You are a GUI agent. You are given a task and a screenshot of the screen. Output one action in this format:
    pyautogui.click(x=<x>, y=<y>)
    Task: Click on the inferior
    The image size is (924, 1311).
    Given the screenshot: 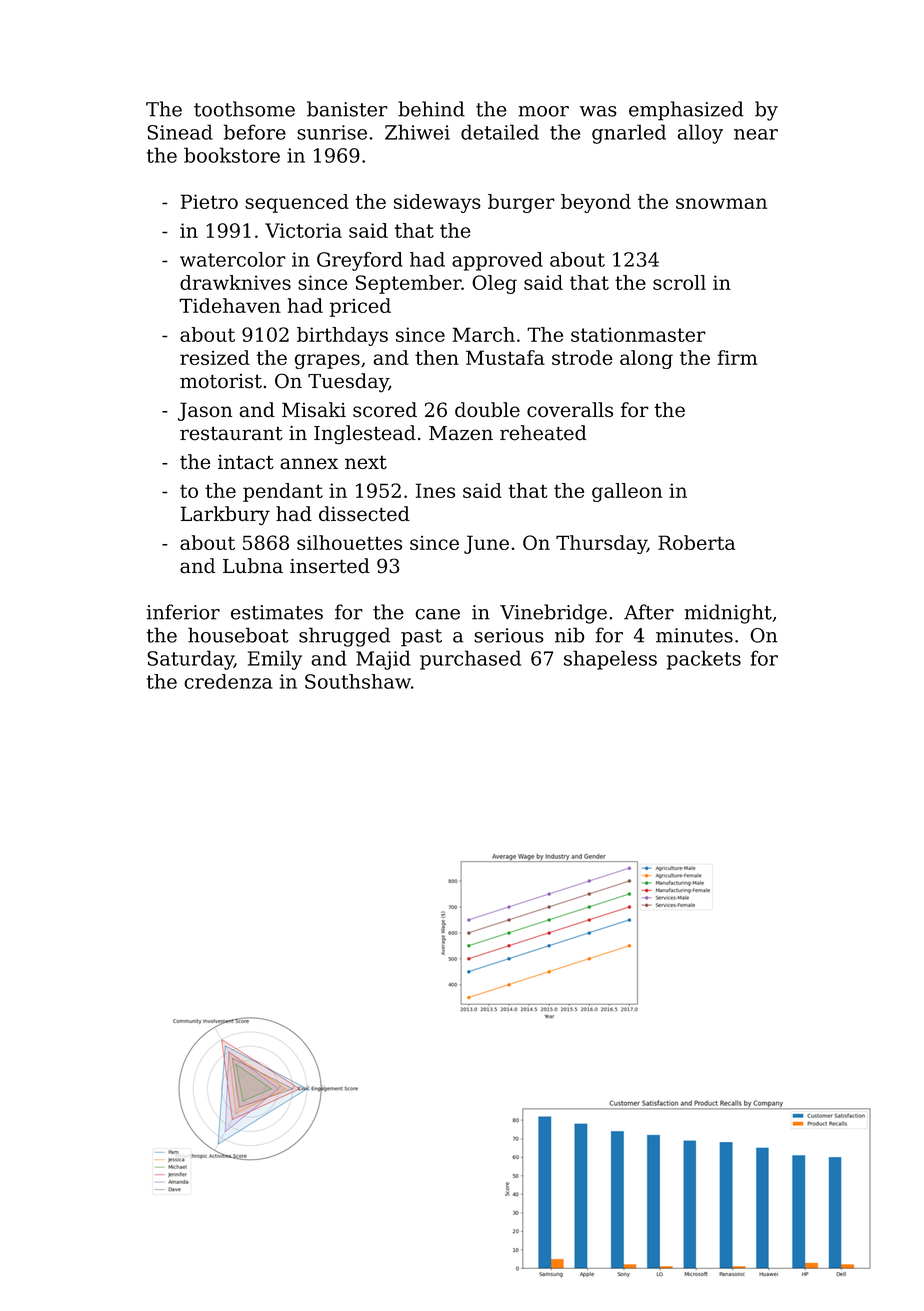 What is the action you would take?
    pyautogui.click(x=183, y=612)
